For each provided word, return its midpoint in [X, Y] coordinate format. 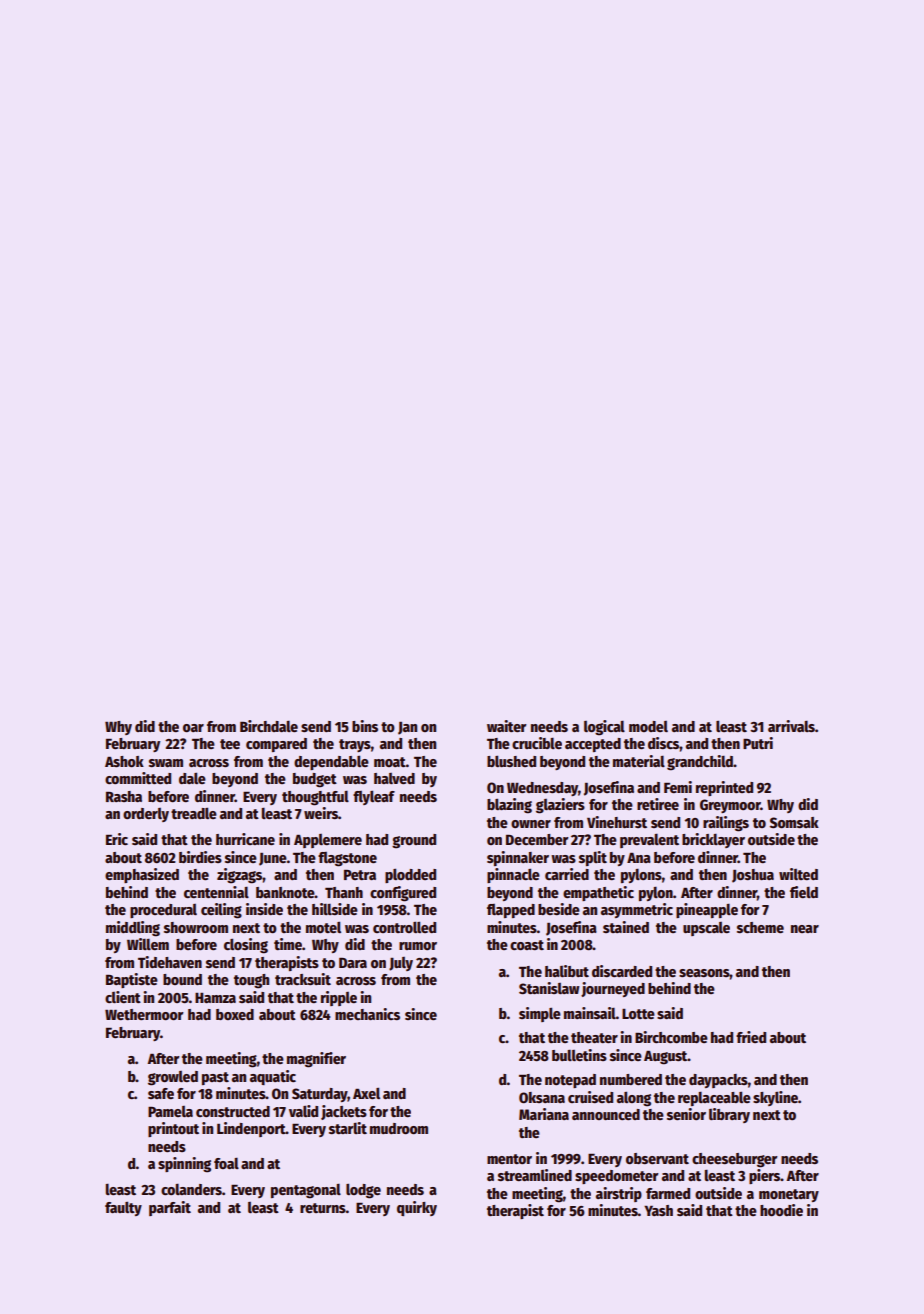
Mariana [544, 1114]
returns [323, 1208]
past [215, 1078]
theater [594, 1037]
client [123, 997]
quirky [417, 1208]
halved [394, 778]
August [666, 1058]
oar [193, 728]
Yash [658, 1210]
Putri [758, 743]
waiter [506, 726]
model [648, 726]
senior [686, 1114]
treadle [194, 813]
